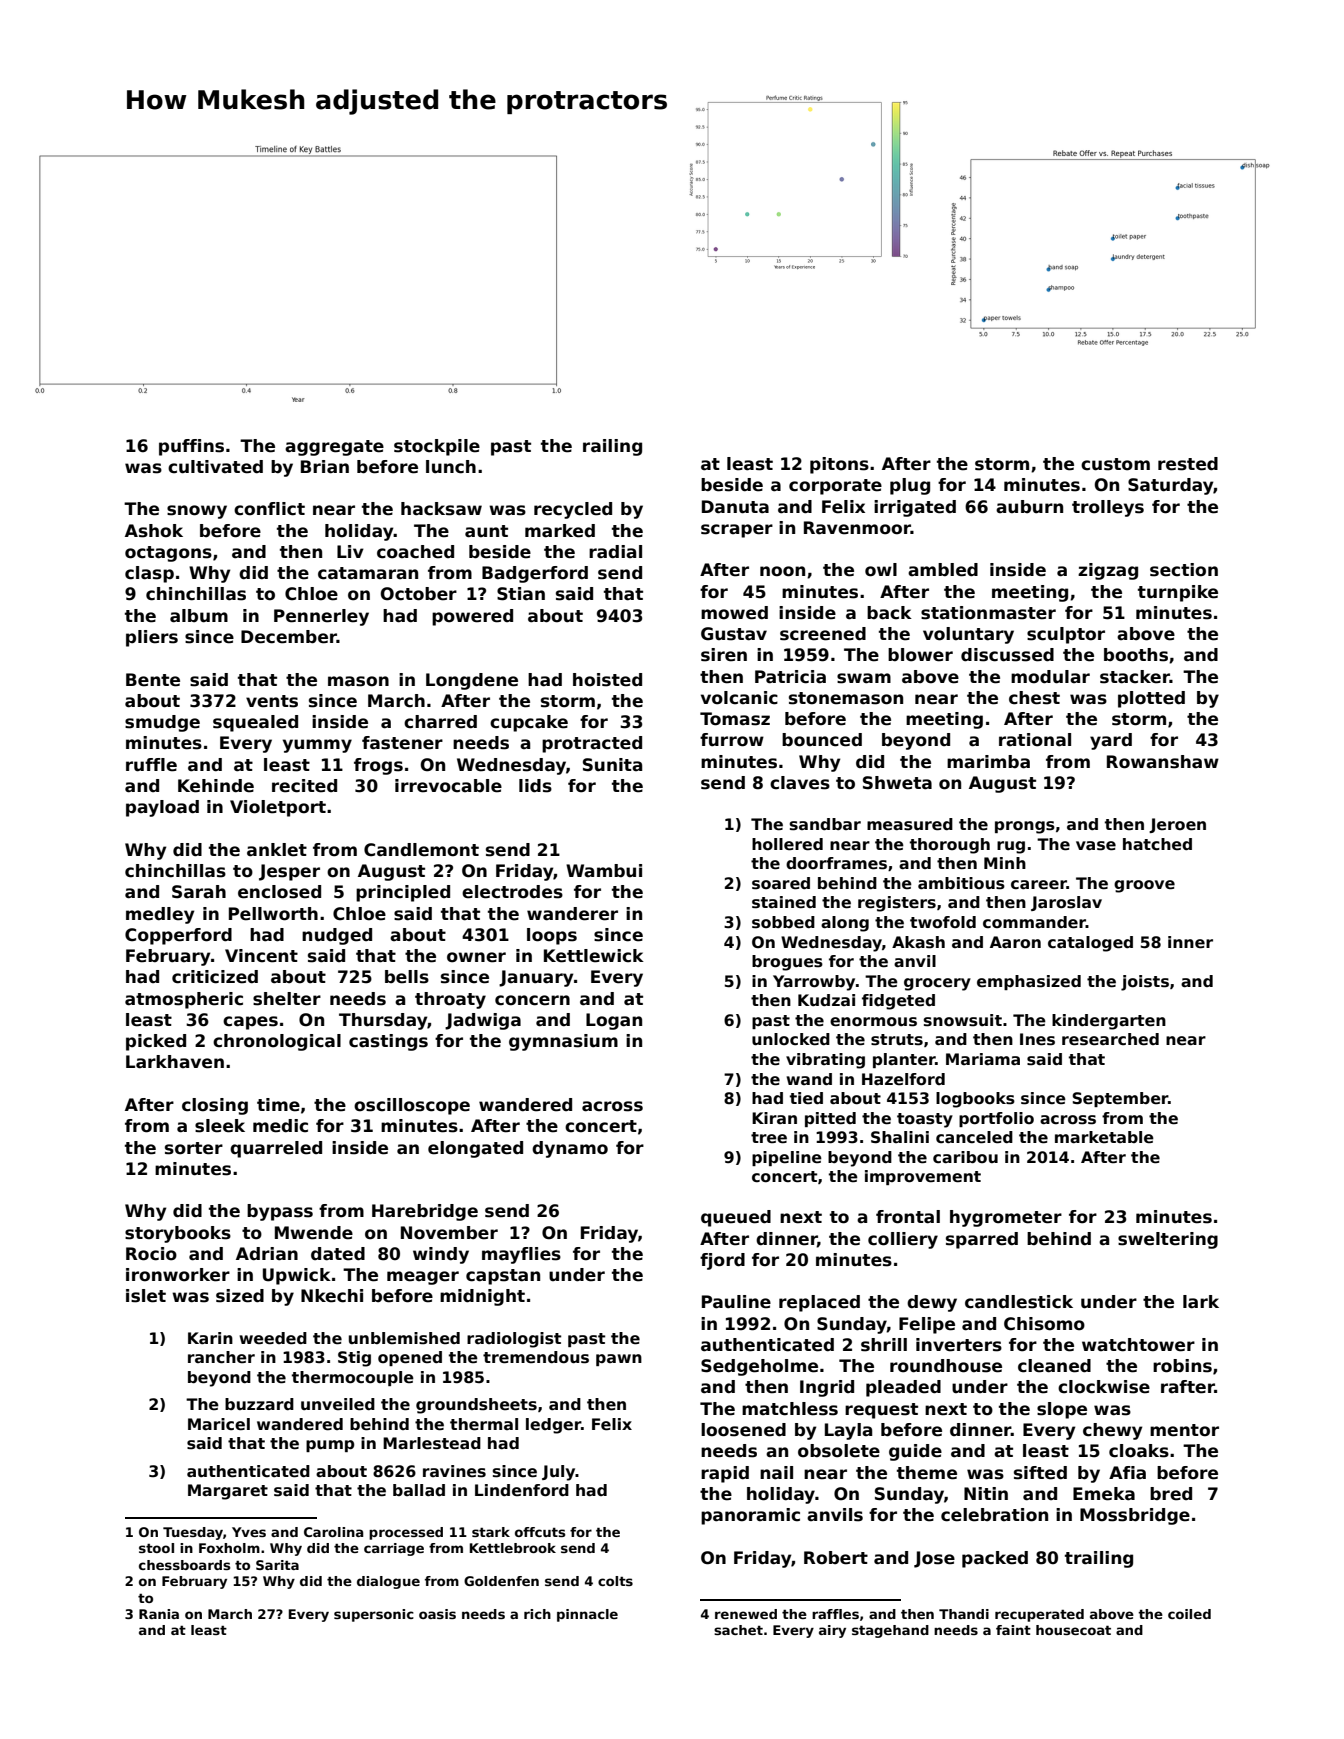 The height and width of the screenshot is (1739, 1344). I want to click on stockpile, so click(437, 447).
